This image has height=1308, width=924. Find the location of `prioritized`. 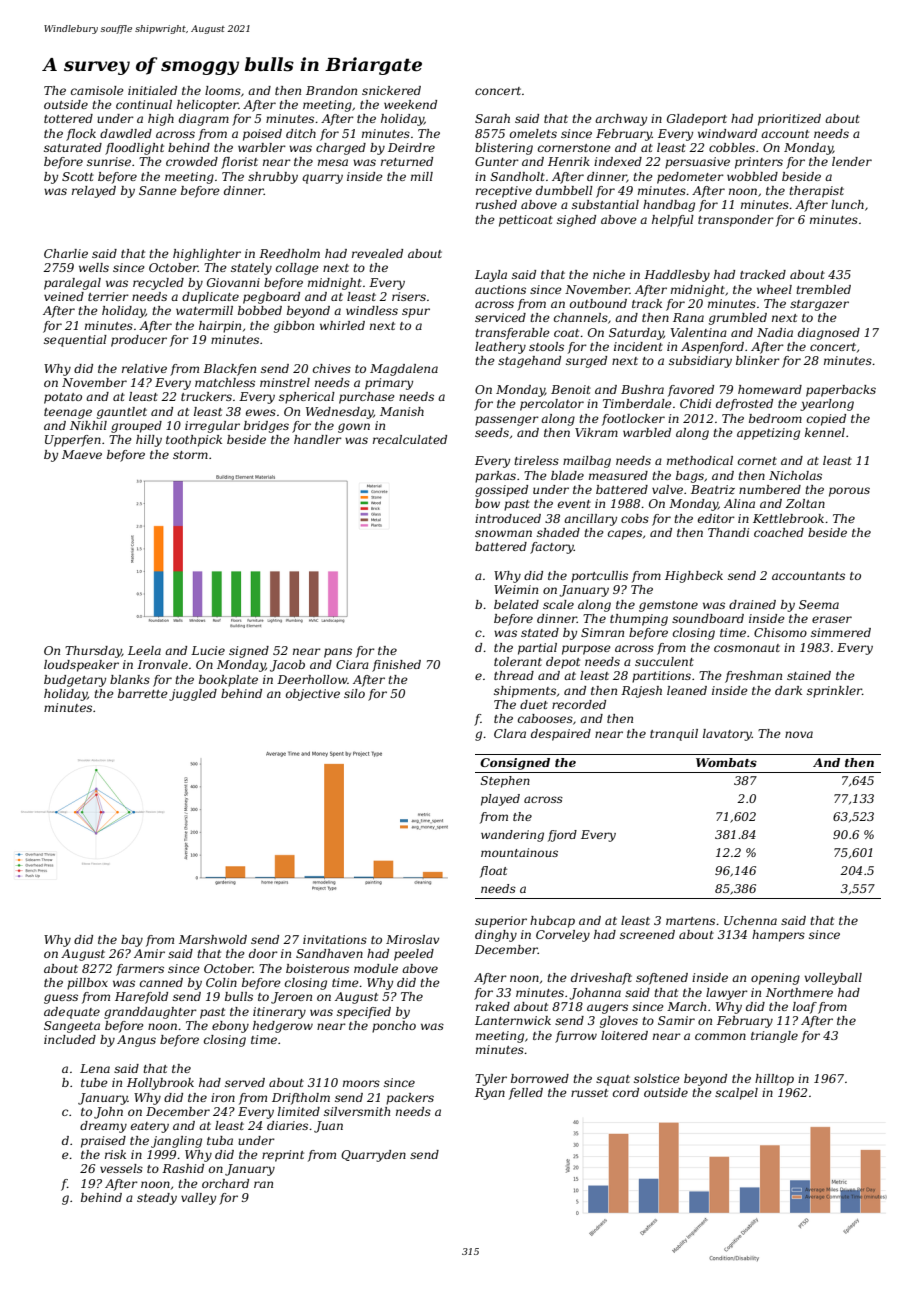

prioritized is located at coordinates (789, 120).
